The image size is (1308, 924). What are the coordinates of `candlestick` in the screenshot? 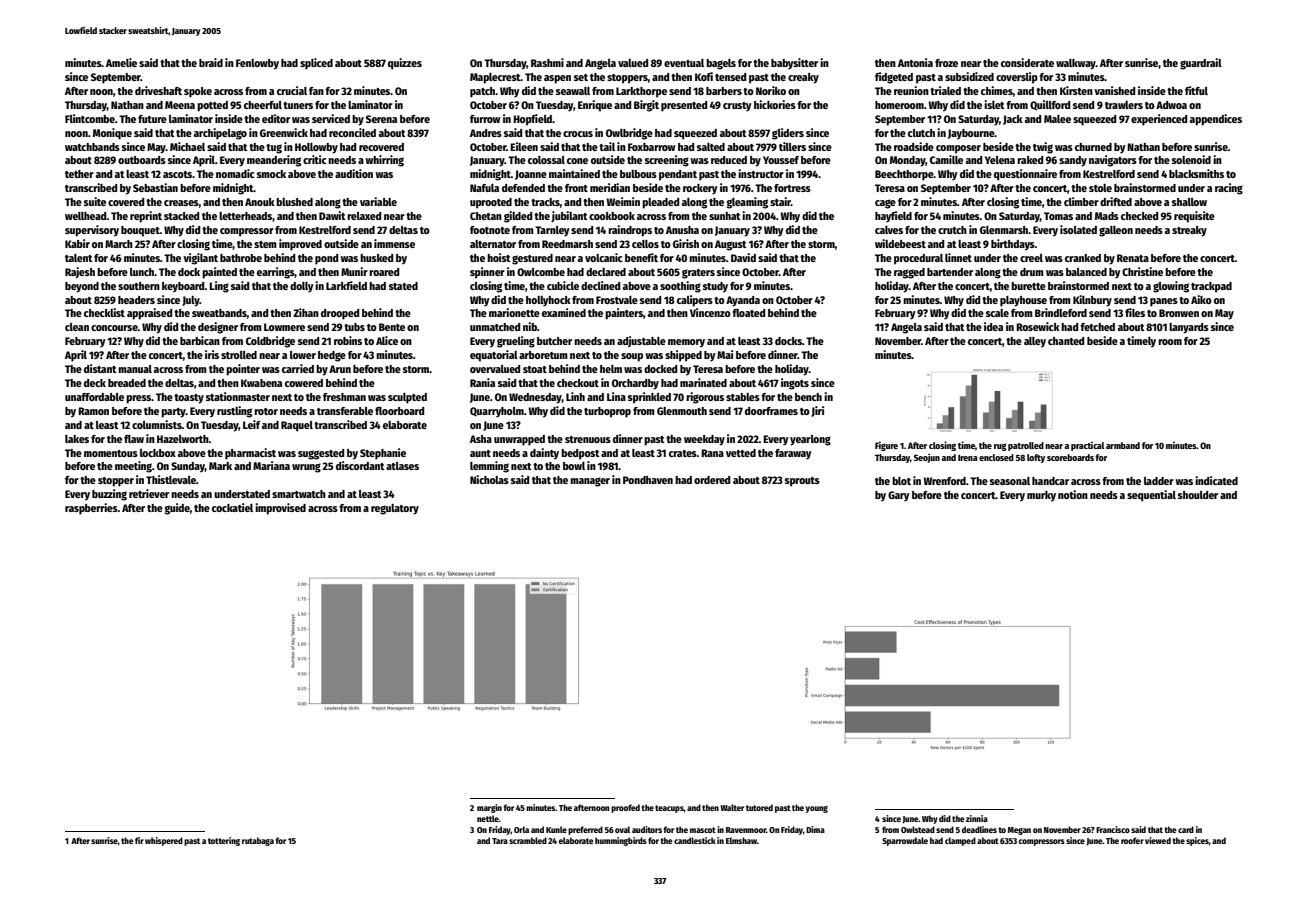 It's located at (695, 840).
